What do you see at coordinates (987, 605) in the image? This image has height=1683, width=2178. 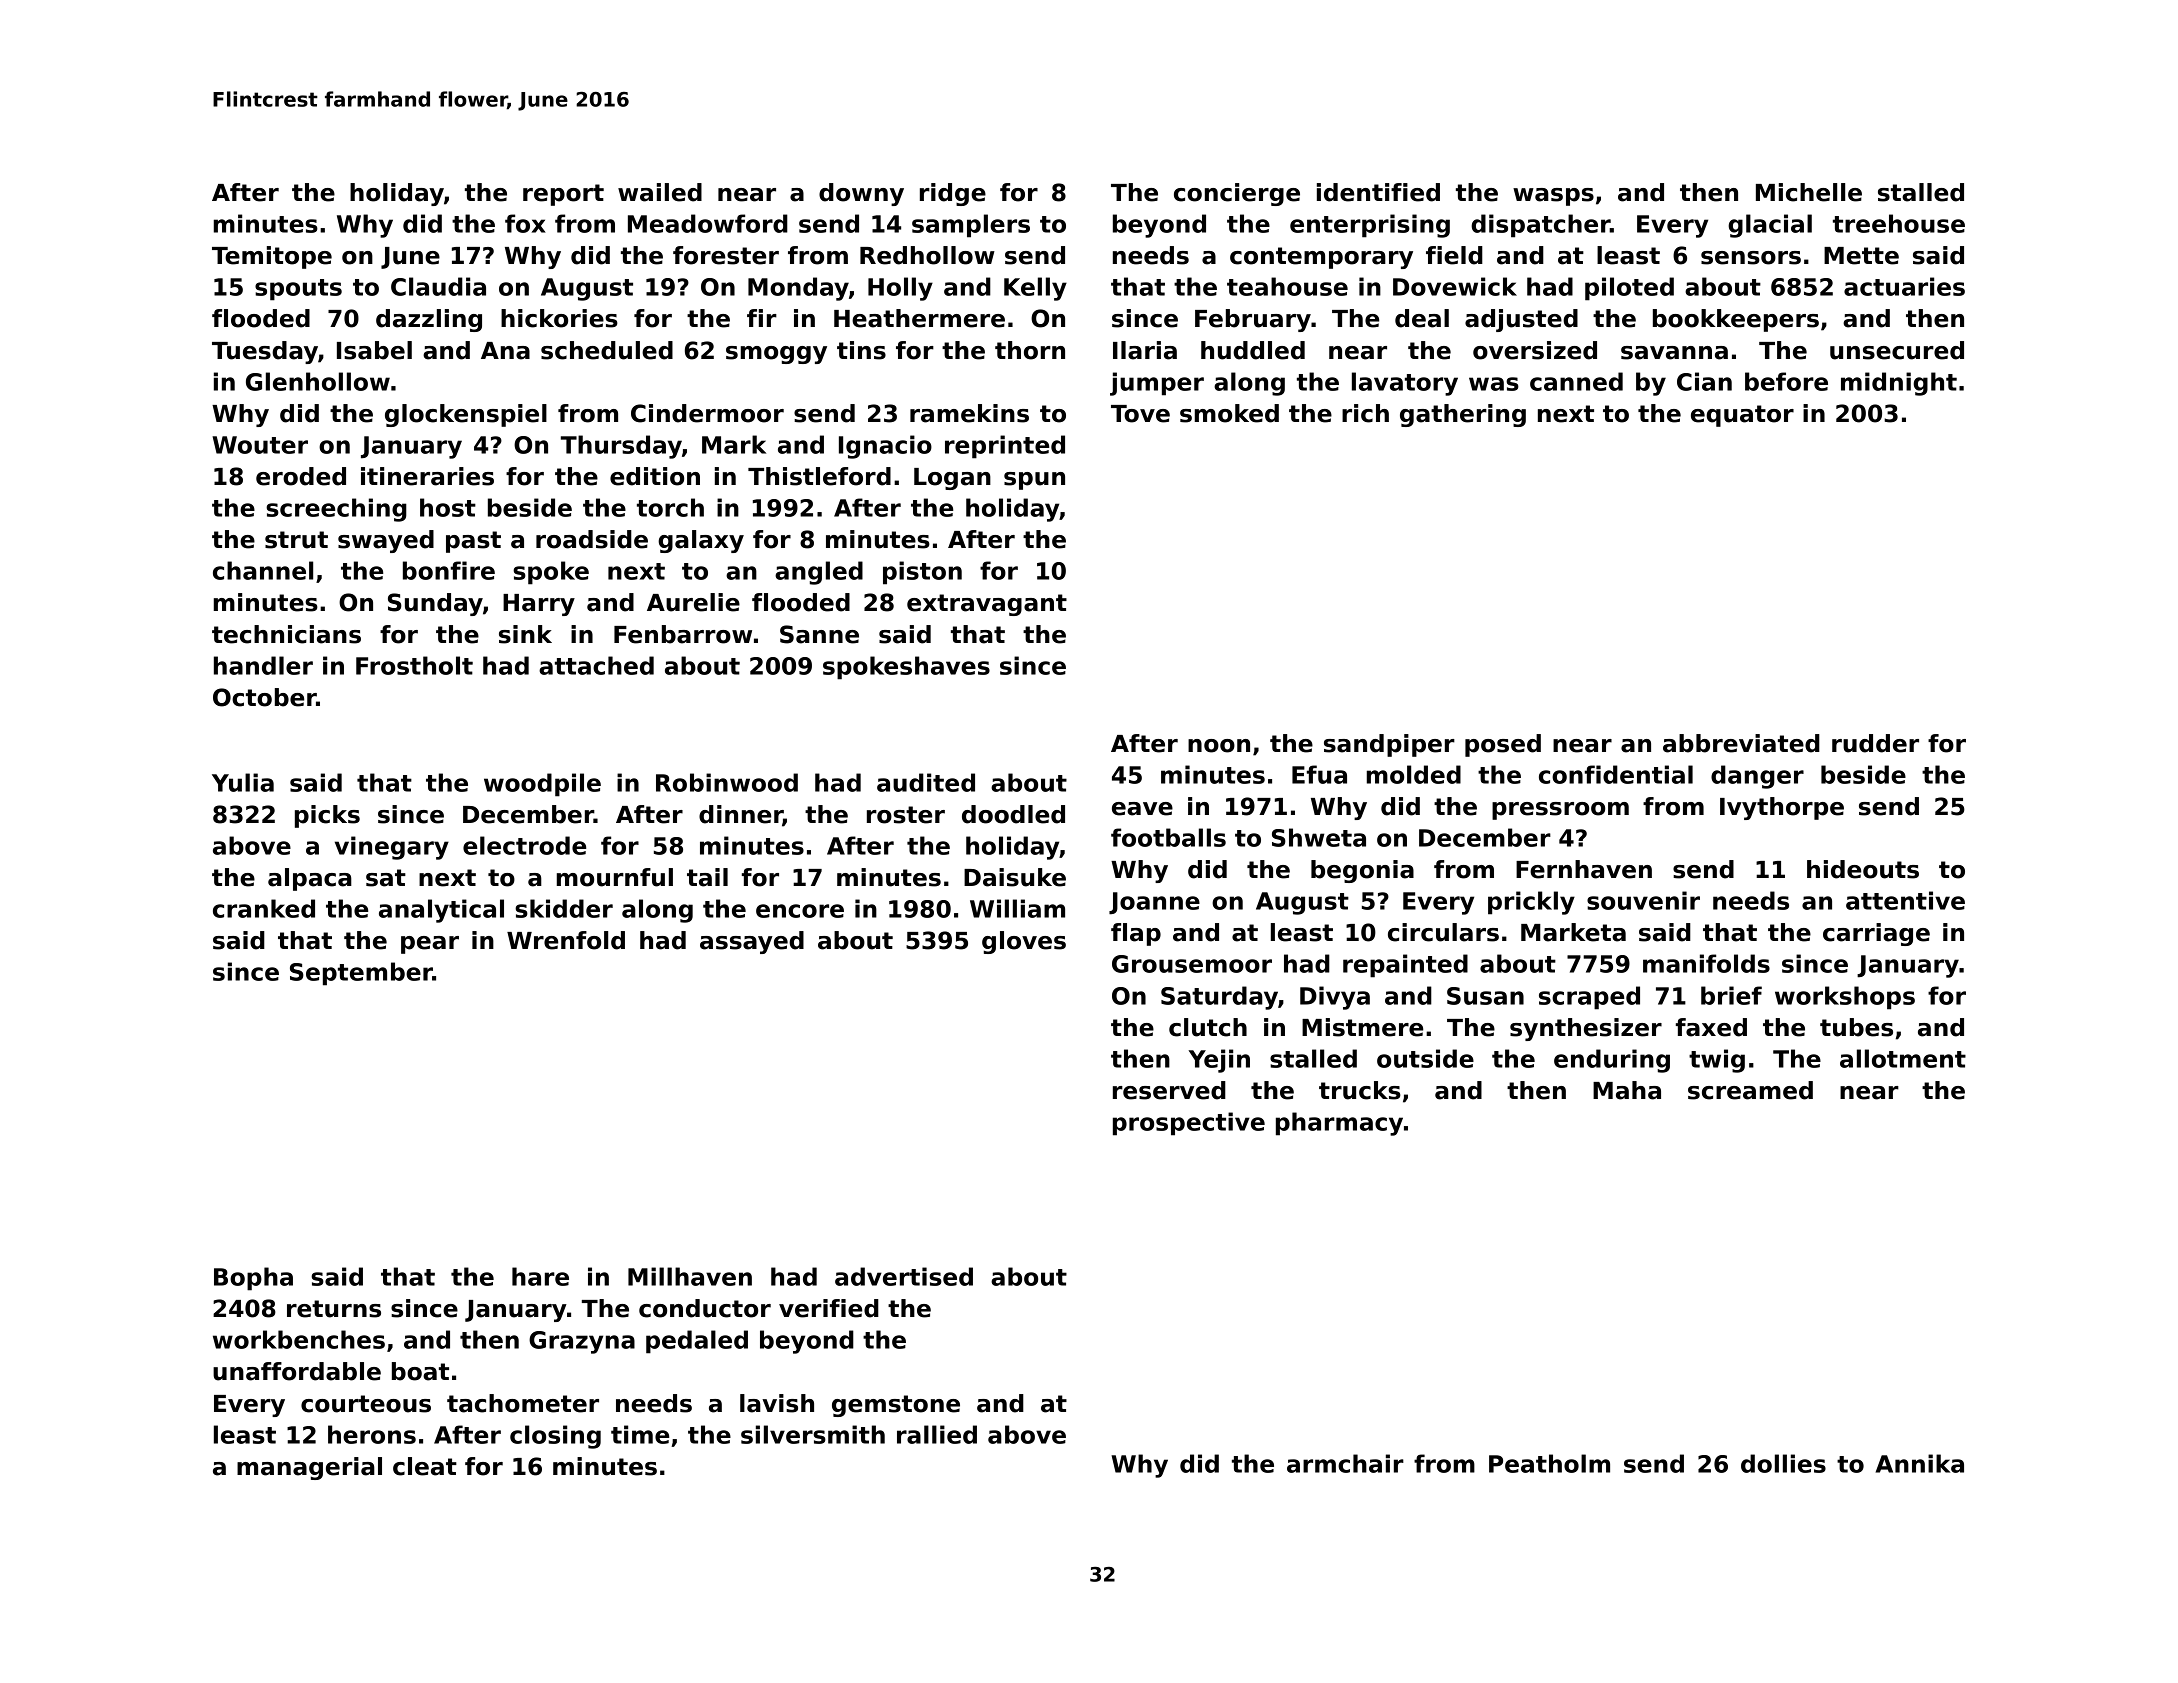 I see `extravagant` at bounding box center [987, 605].
